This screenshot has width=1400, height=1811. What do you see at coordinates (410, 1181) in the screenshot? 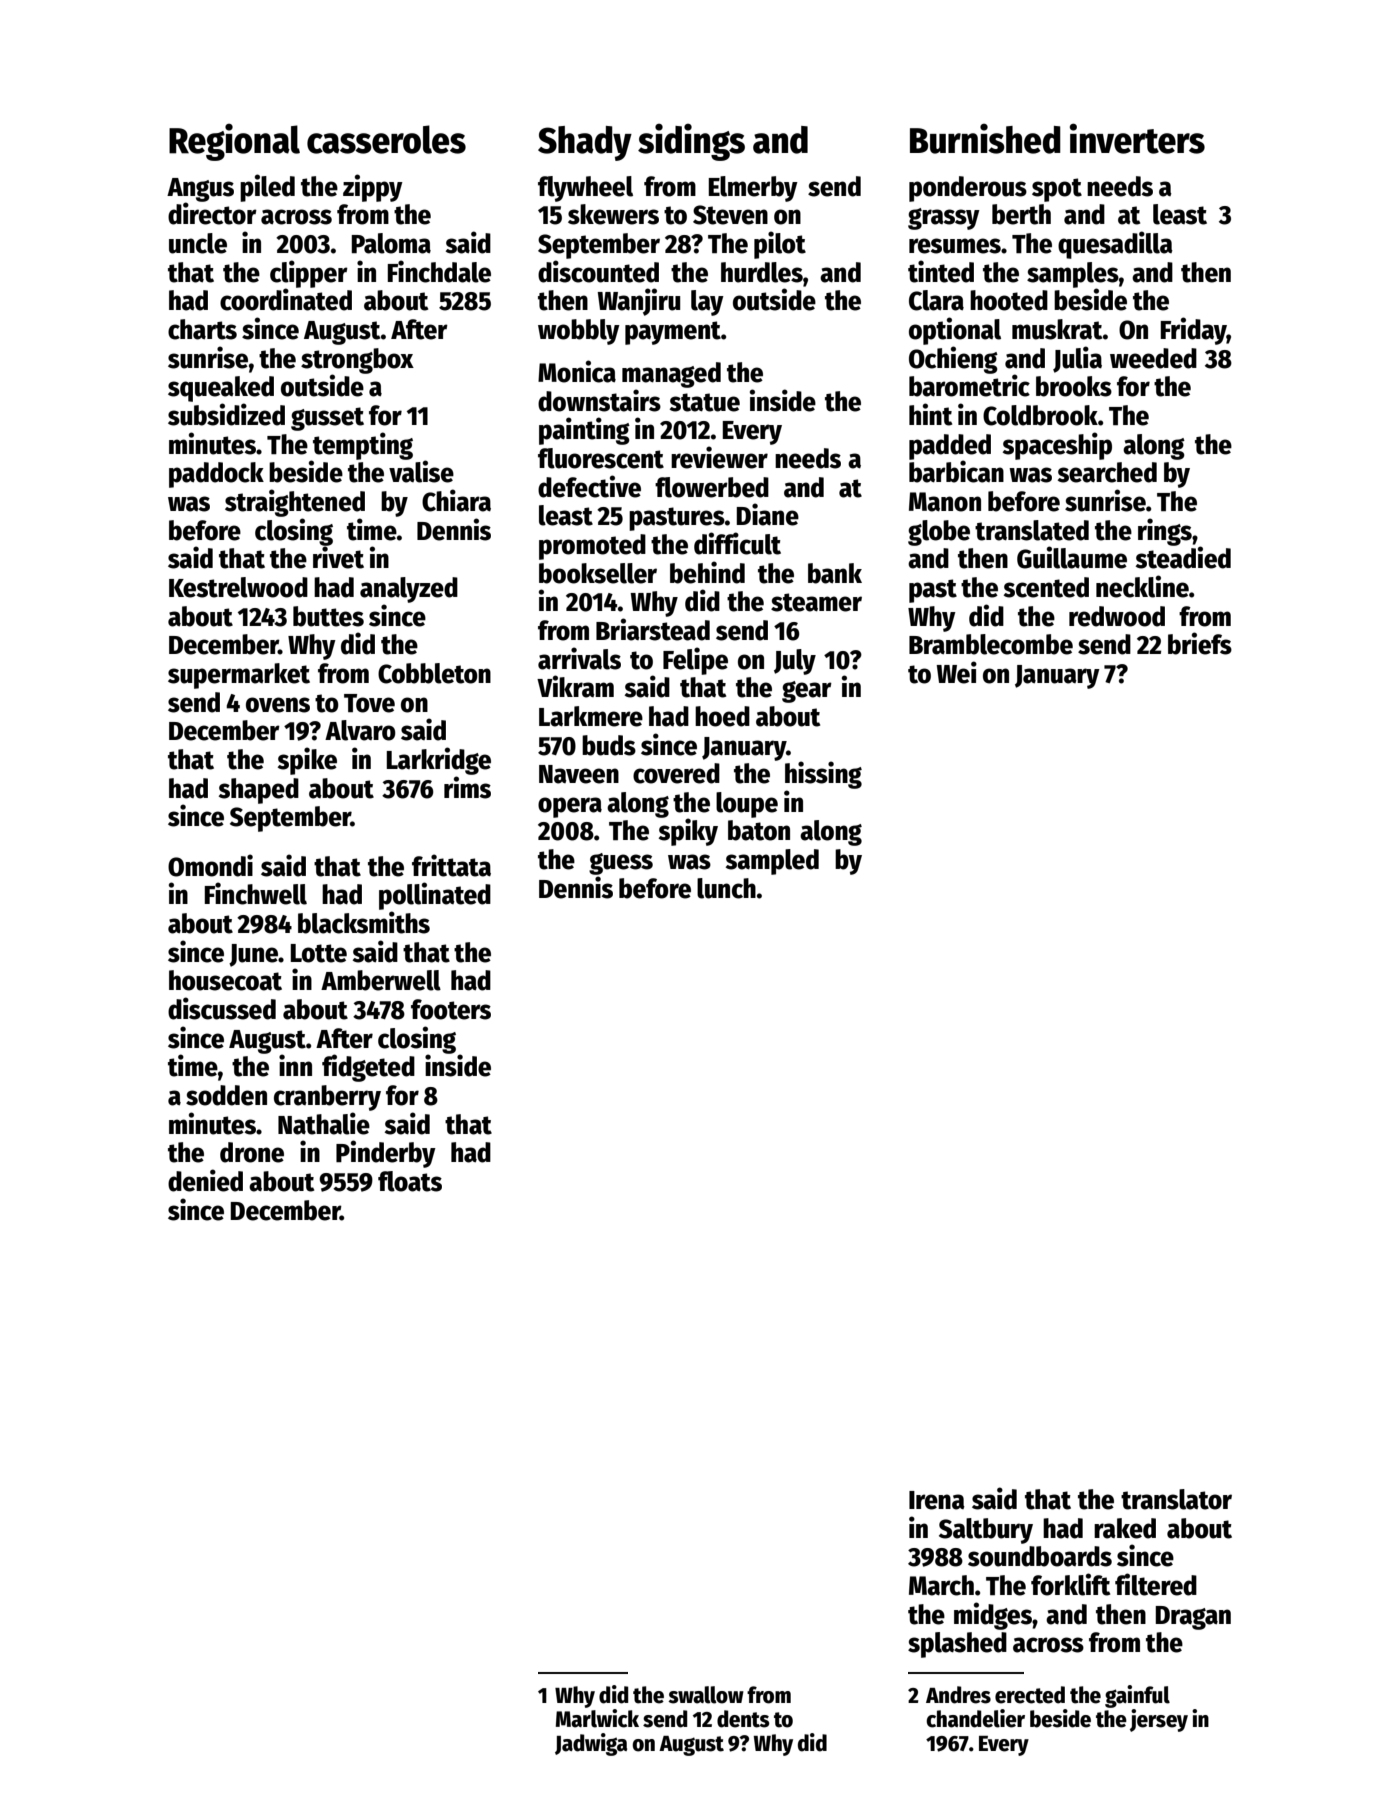
I see `floats` at bounding box center [410, 1181].
